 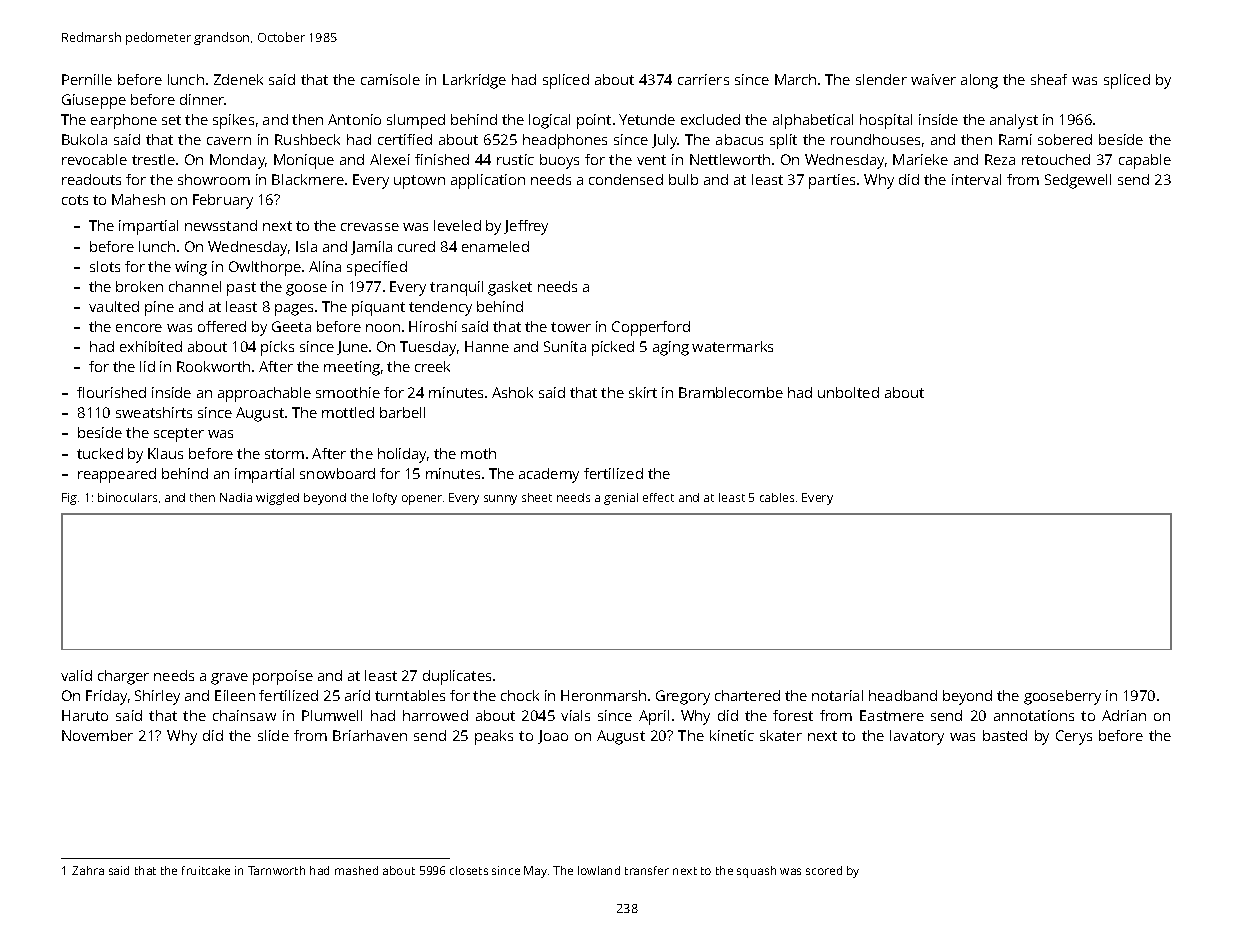 I want to click on valid, so click(x=76, y=675).
